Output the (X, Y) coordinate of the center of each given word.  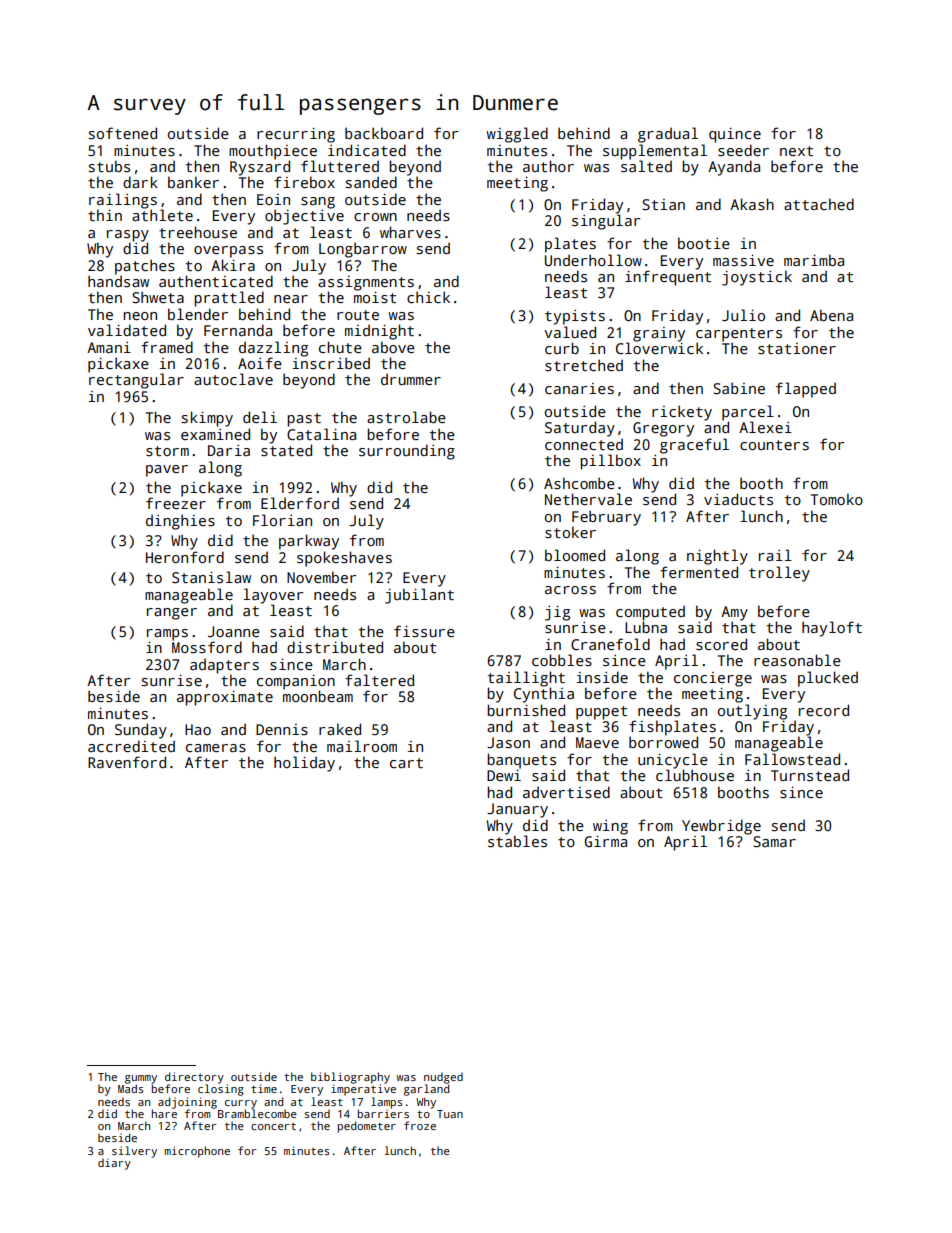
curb (562, 348)
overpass (228, 252)
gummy (141, 1079)
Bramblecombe (257, 1113)
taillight (526, 679)
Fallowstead (792, 759)
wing (610, 827)
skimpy (207, 419)
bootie (704, 243)
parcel (748, 413)
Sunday (141, 731)
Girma (606, 841)
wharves (410, 232)
